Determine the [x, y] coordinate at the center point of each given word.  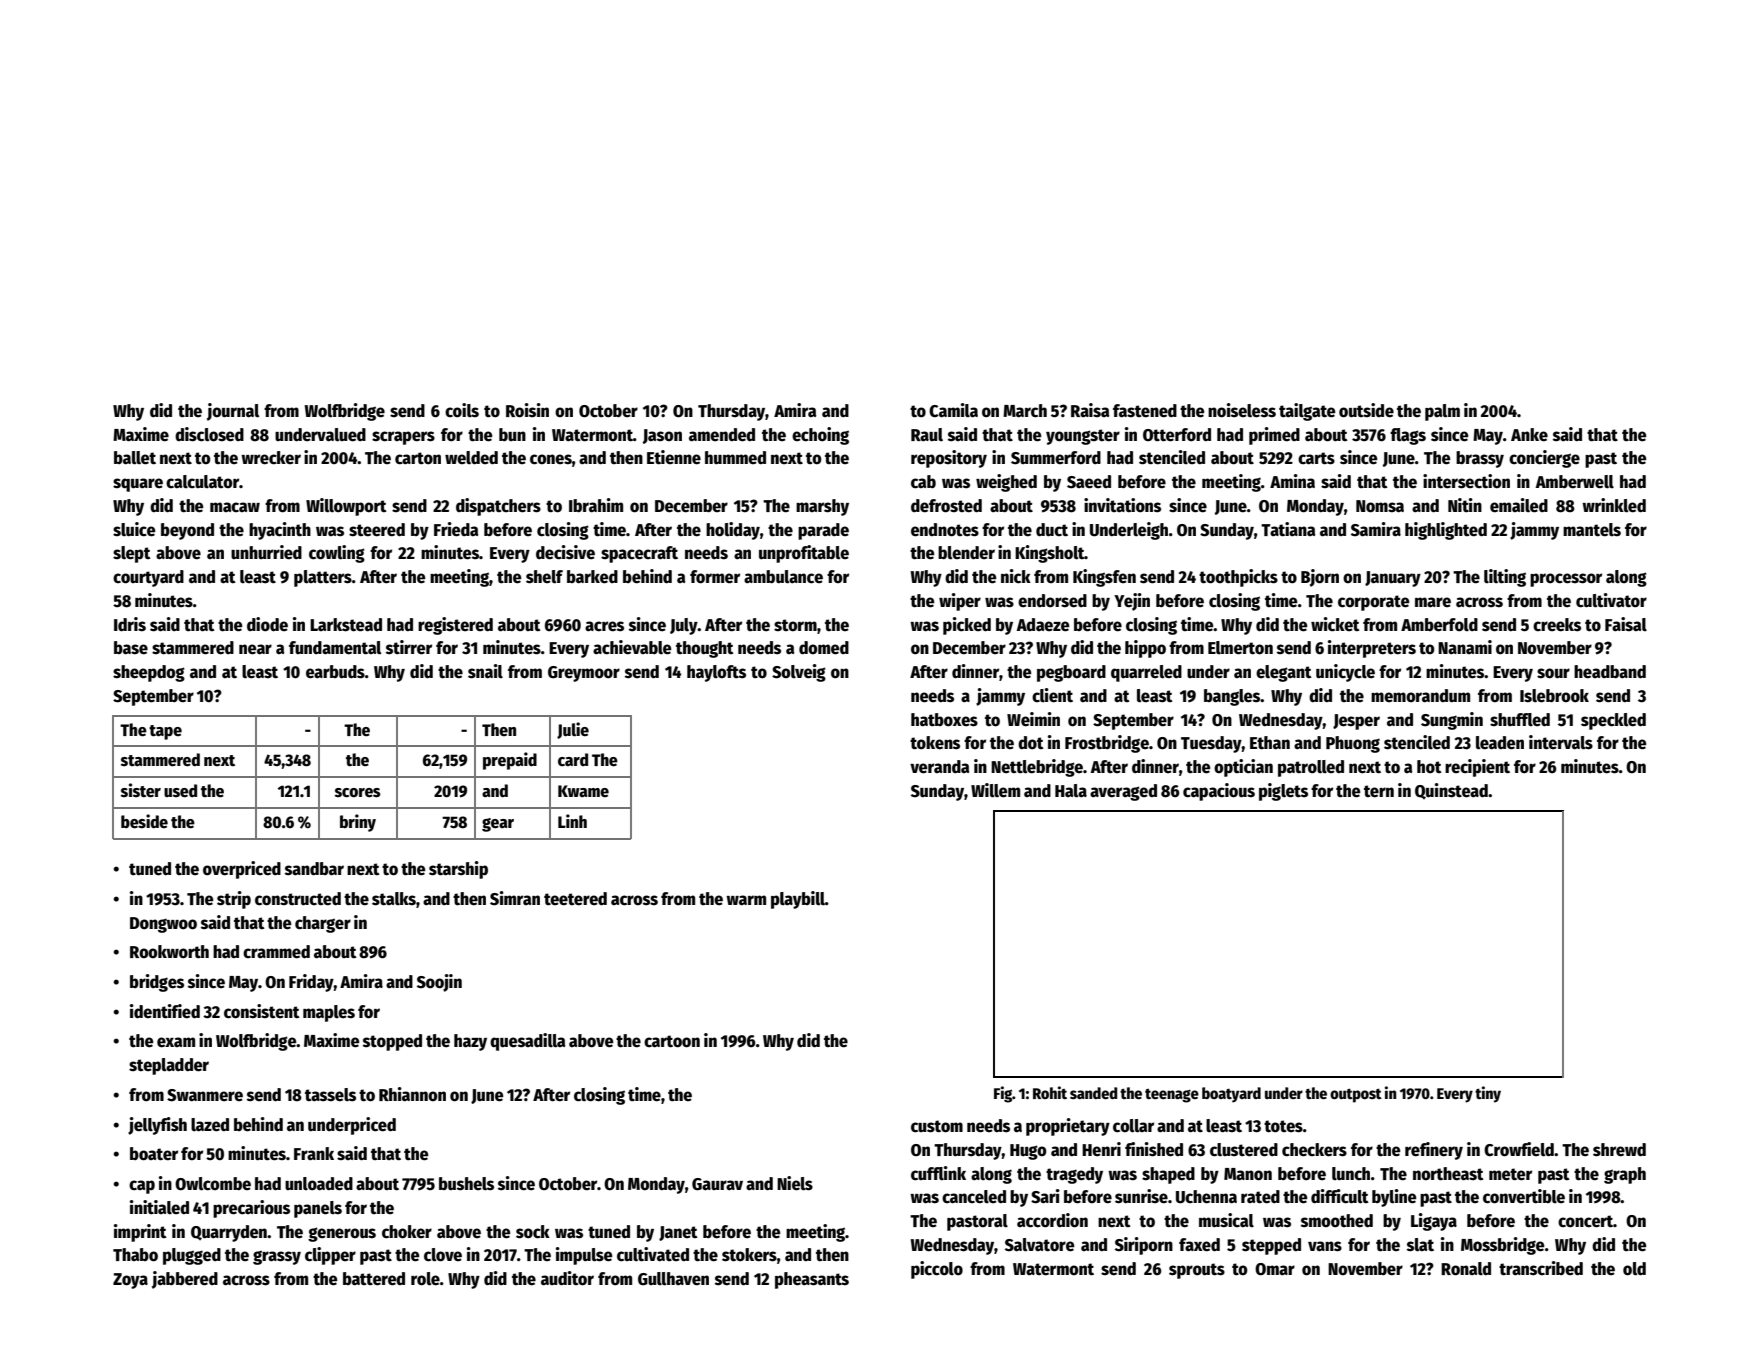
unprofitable [804, 554]
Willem [995, 790]
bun [512, 434]
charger [323, 924]
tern [1379, 791]
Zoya [130, 1281]
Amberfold [1439, 625]
